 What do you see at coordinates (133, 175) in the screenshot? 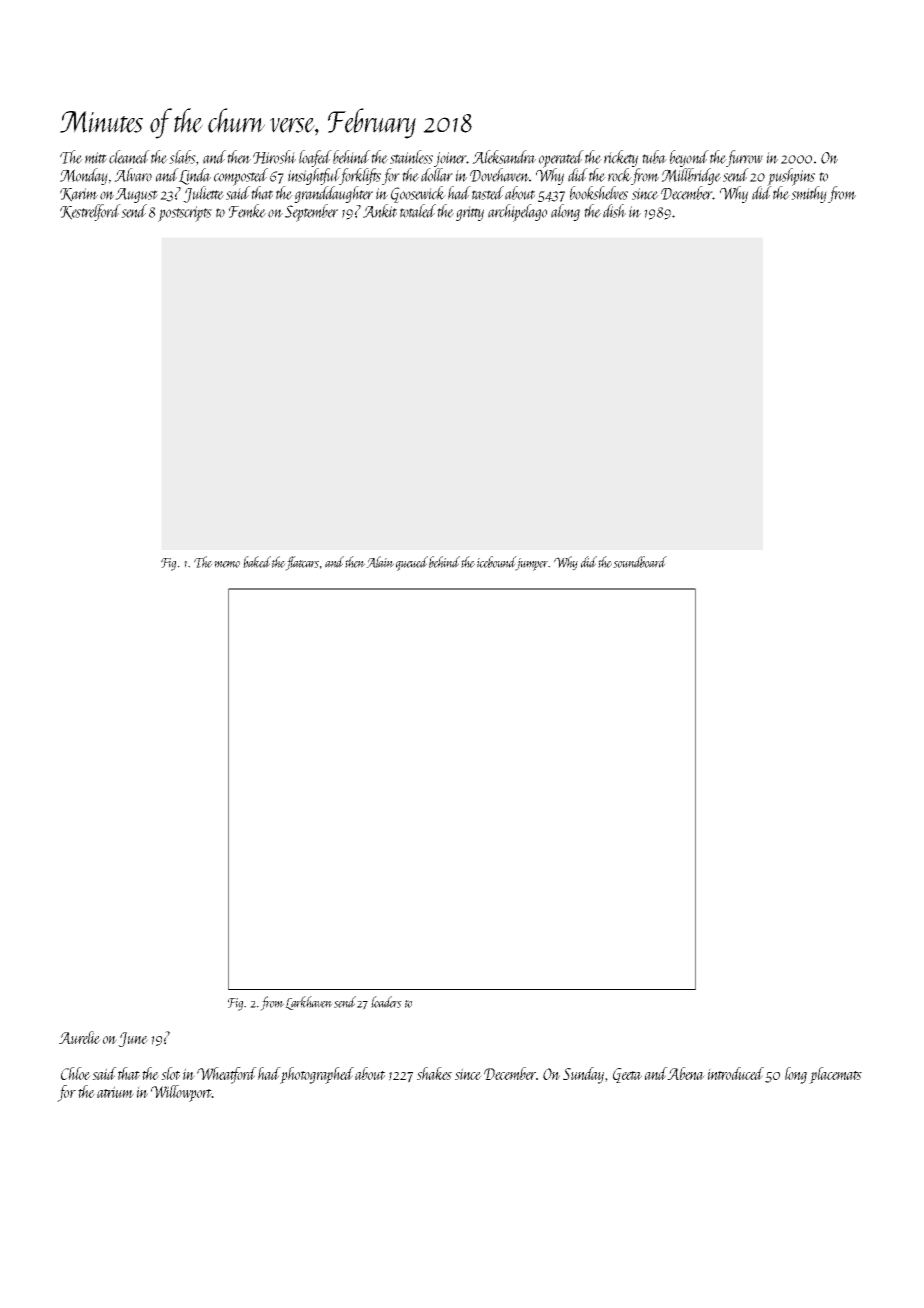
I see `Alvaro` at bounding box center [133, 175].
